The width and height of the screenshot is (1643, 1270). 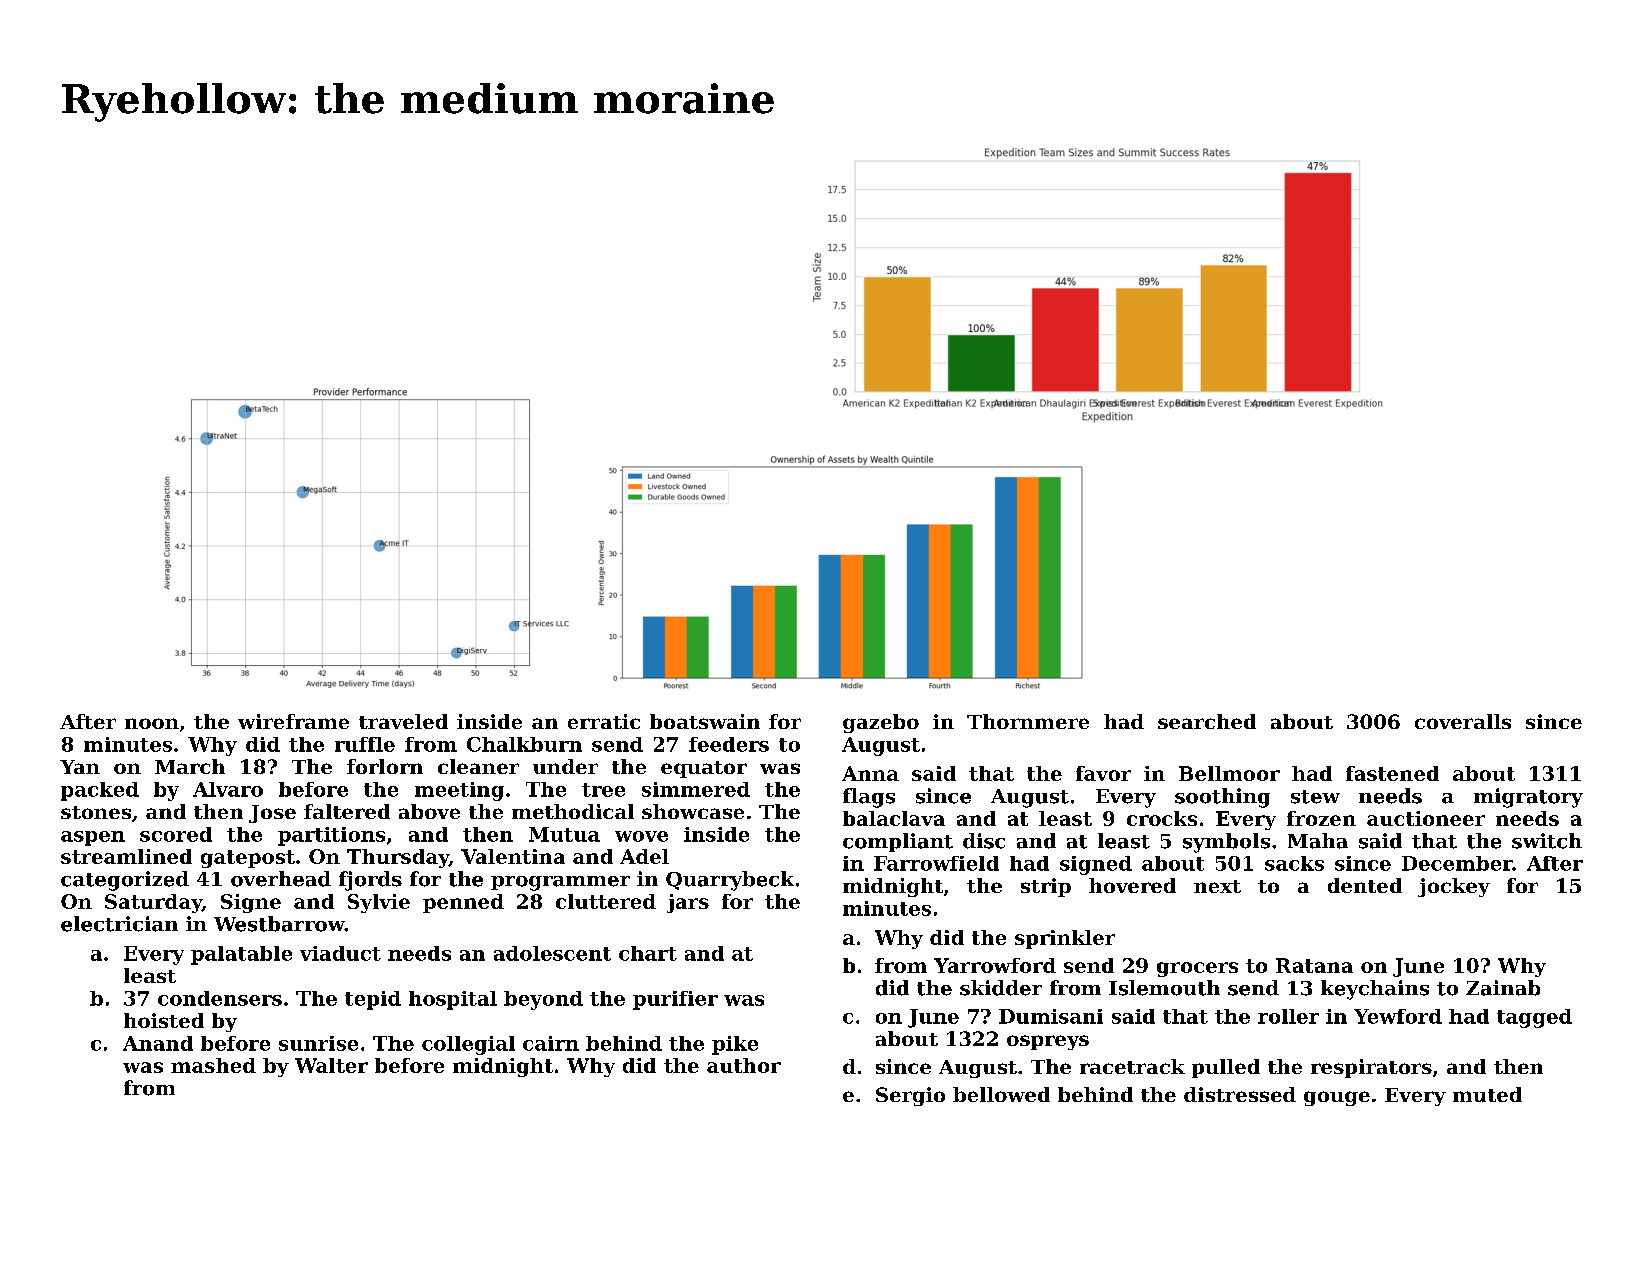 What do you see at coordinates (125, 881) in the screenshot?
I see `categorized` at bounding box center [125, 881].
